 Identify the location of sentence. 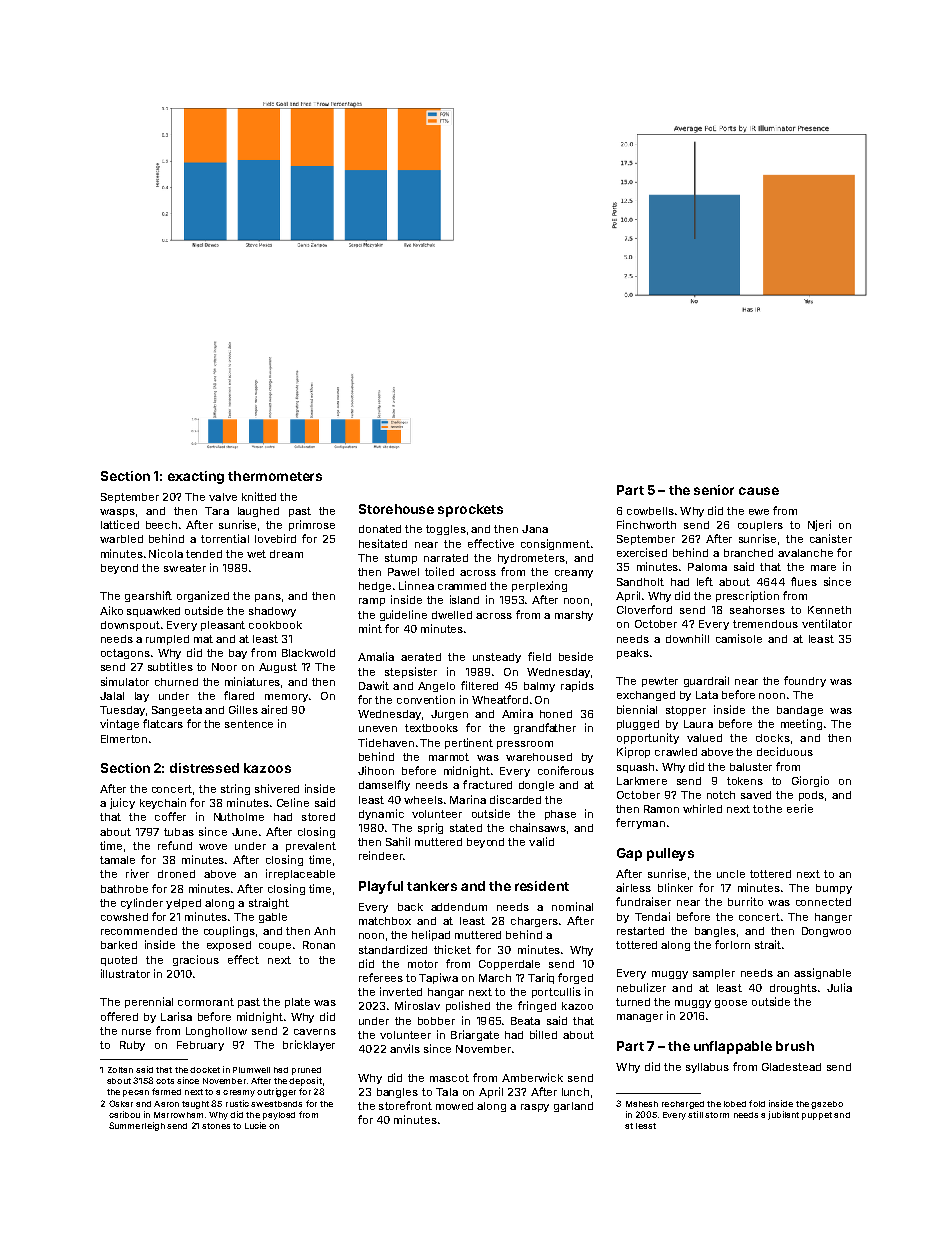
(249, 724).
